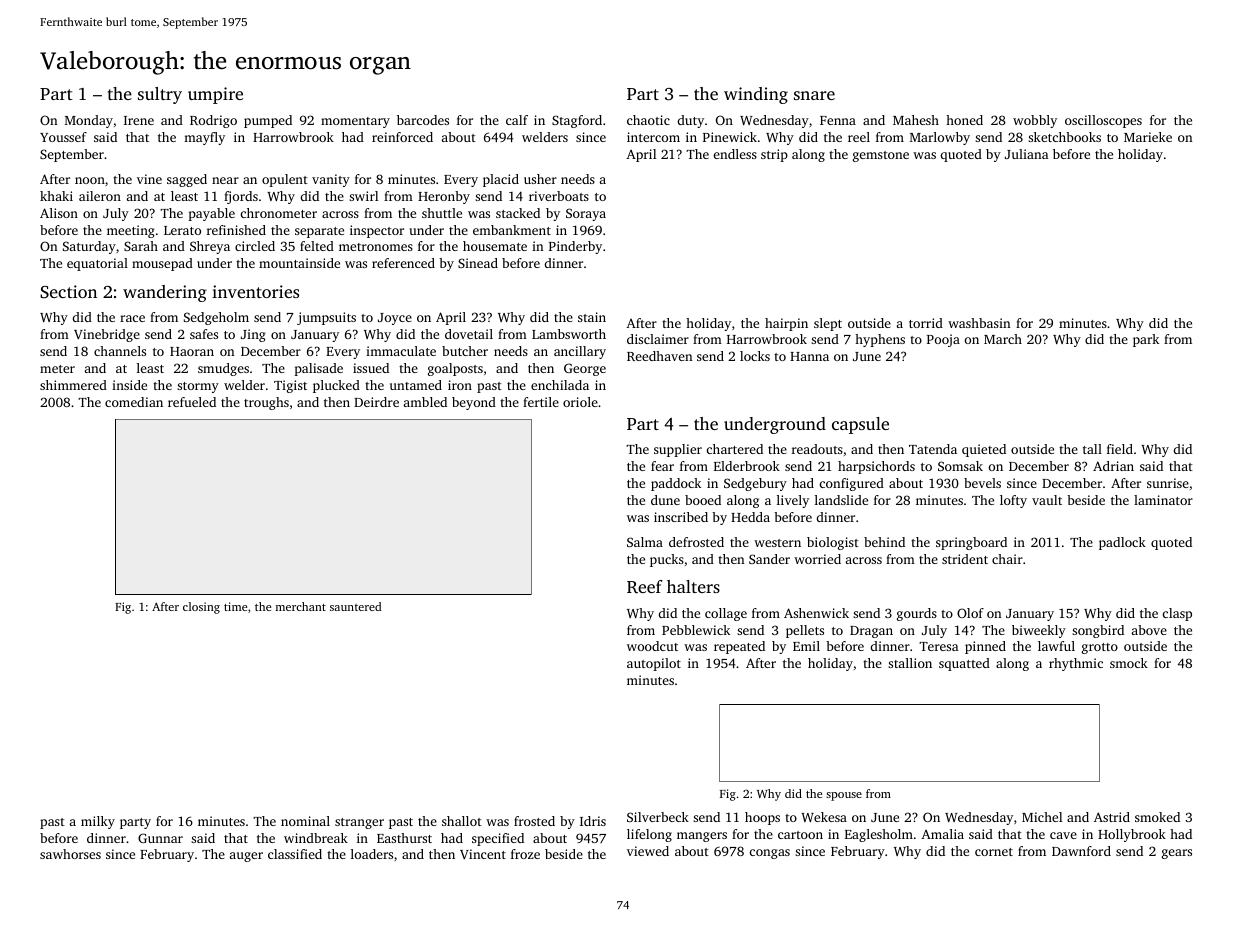  Describe the element at coordinates (70, 854) in the document. I see `sawhorses` at that location.
